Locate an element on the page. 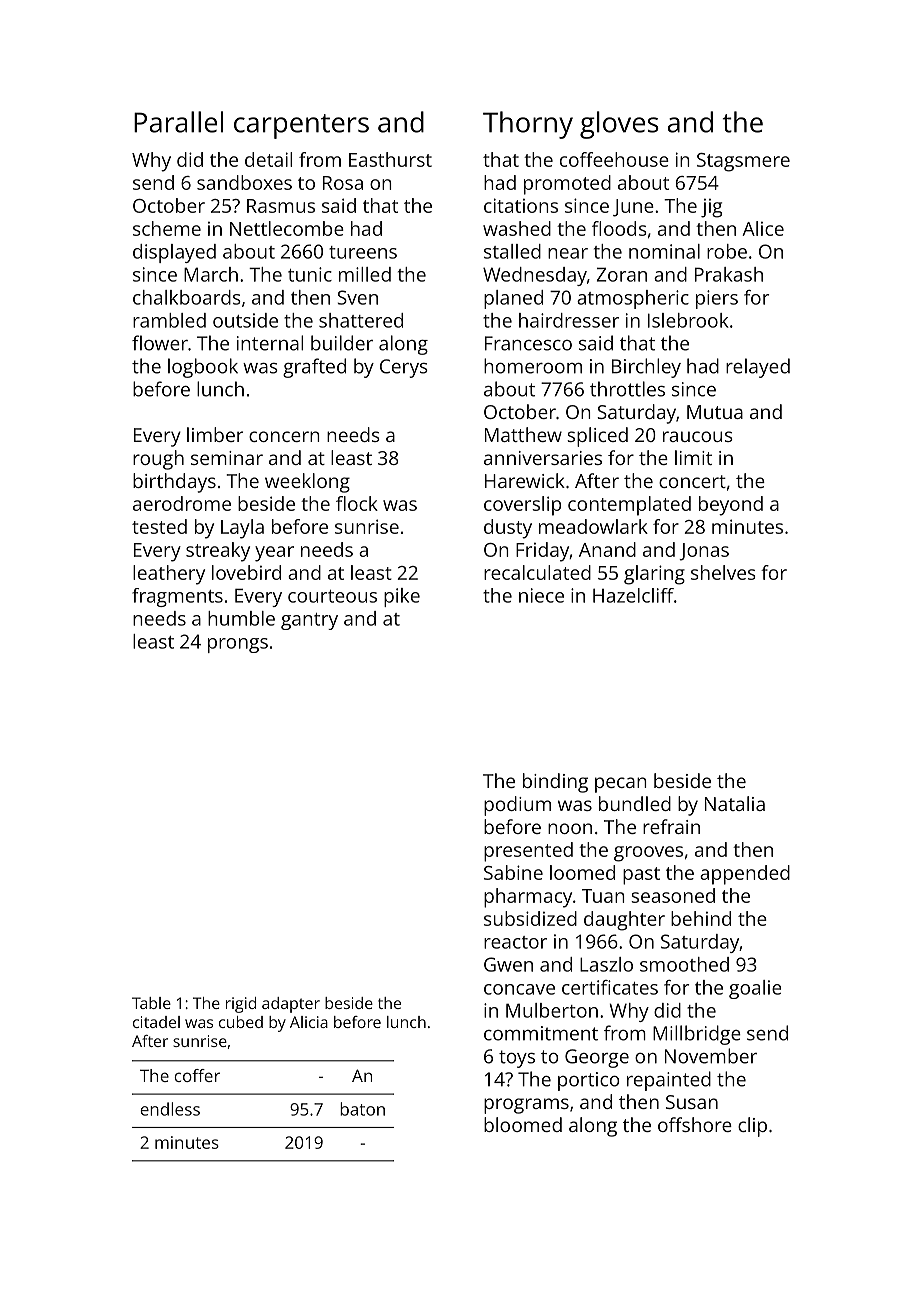  scheme is located at coordinates (167, 228).
